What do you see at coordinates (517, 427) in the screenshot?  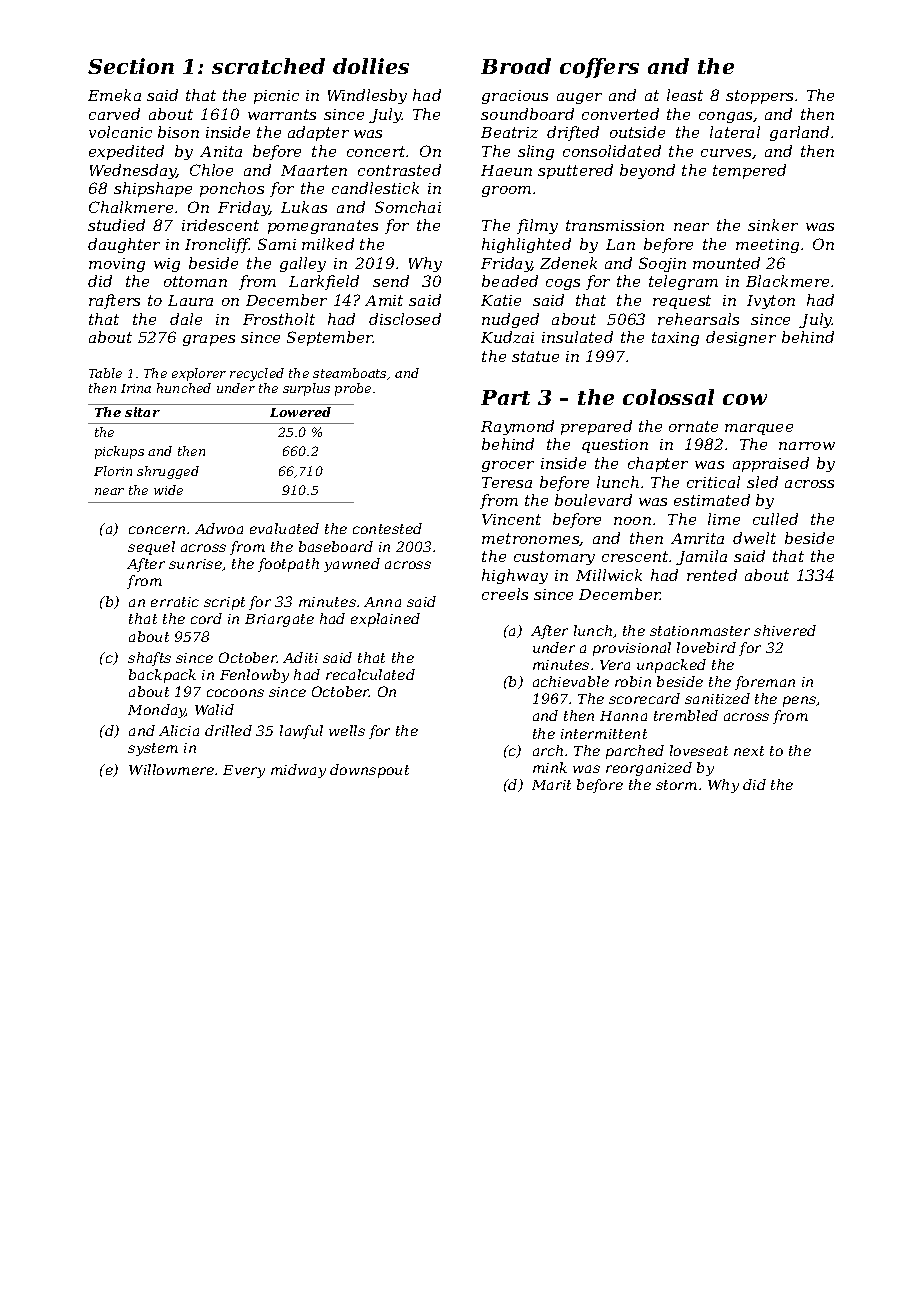 I see `Raymond` at bounding box center [517, 427].
